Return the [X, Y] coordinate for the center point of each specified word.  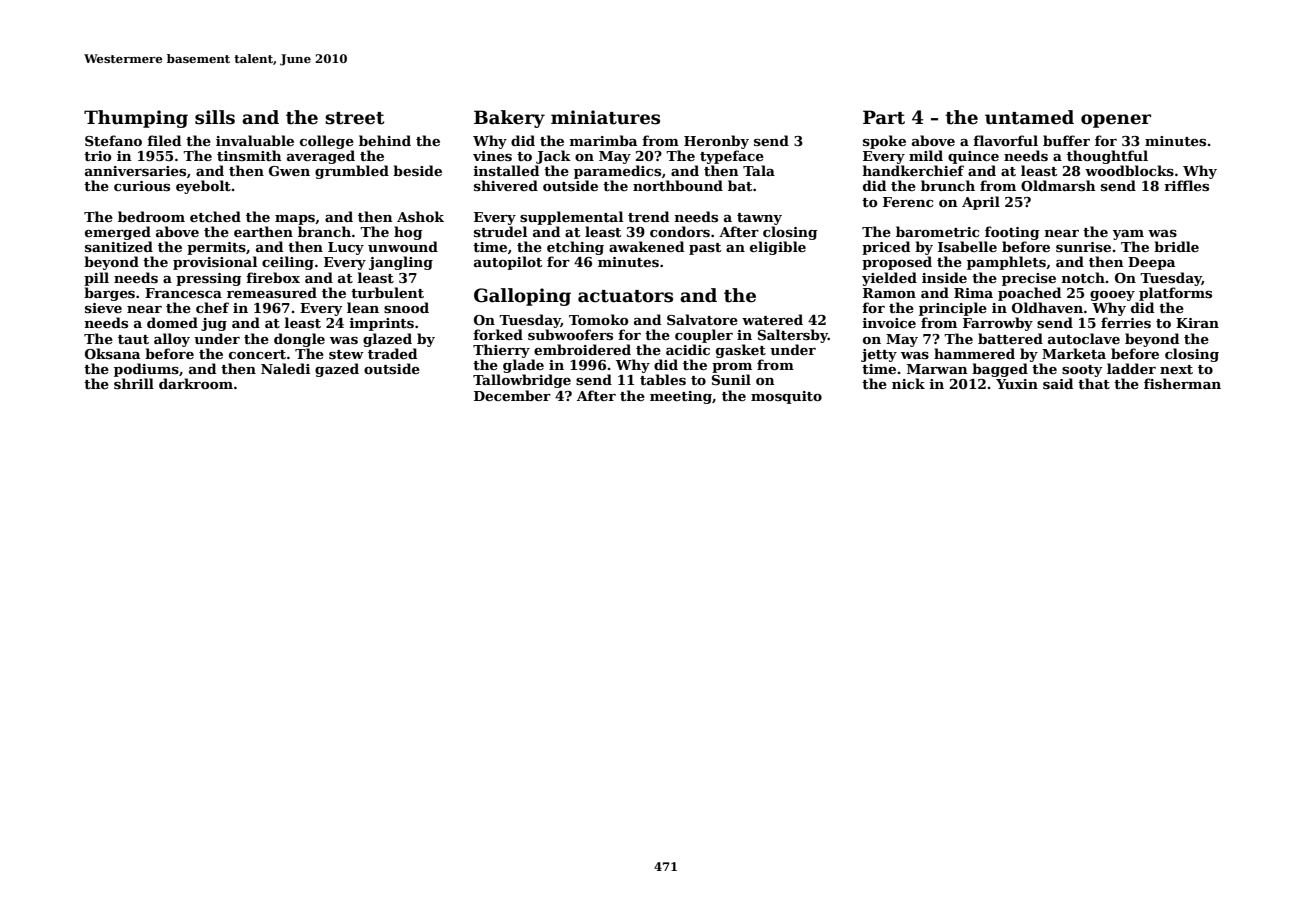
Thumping [136, 119]
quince [973, 157]
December [512, 395]
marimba [603, 140]
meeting [681, 397]
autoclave [1084, 338]
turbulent [387, 292]
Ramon [889, 293]
